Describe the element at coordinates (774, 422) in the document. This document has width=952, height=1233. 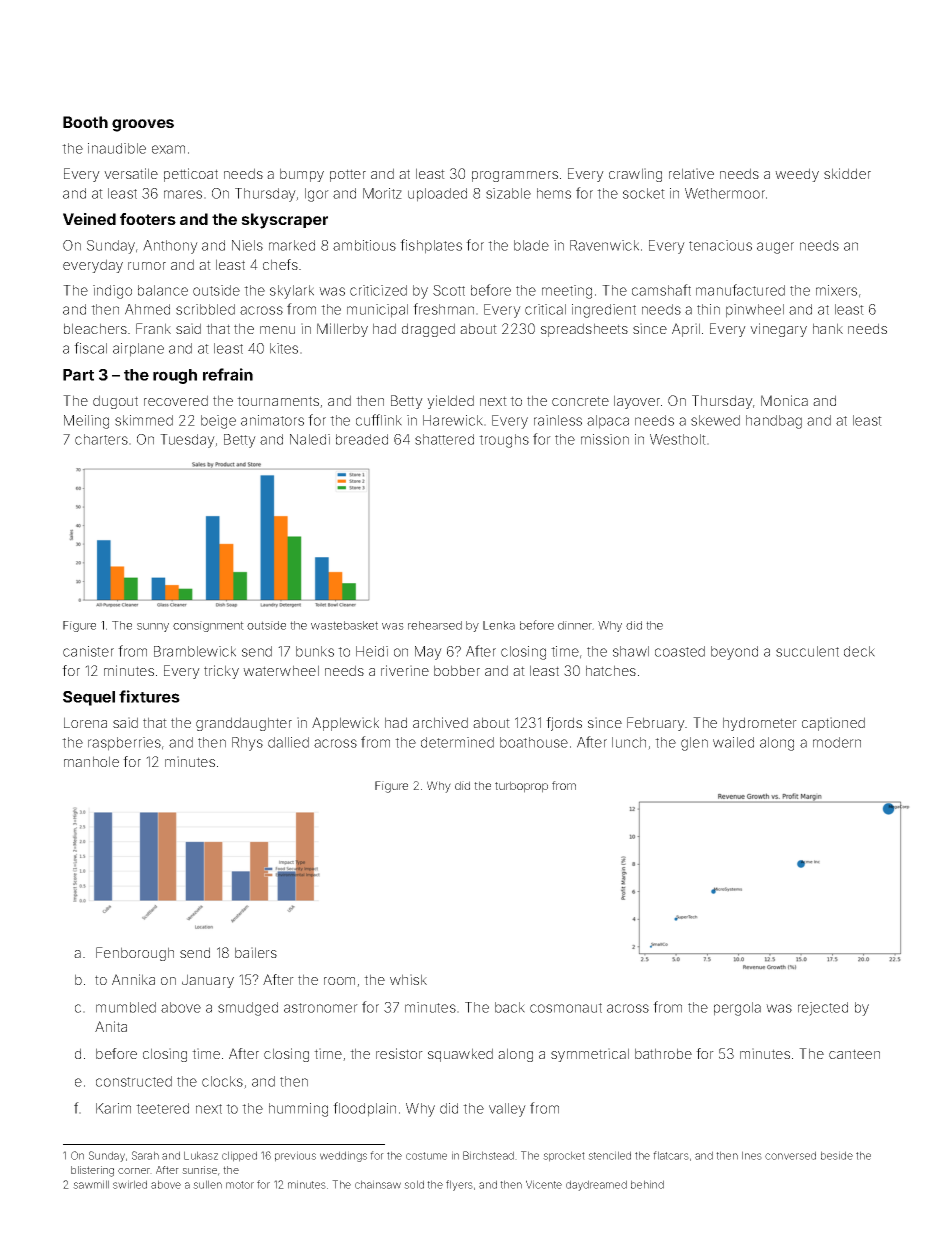
I see `handbag` at that location.
